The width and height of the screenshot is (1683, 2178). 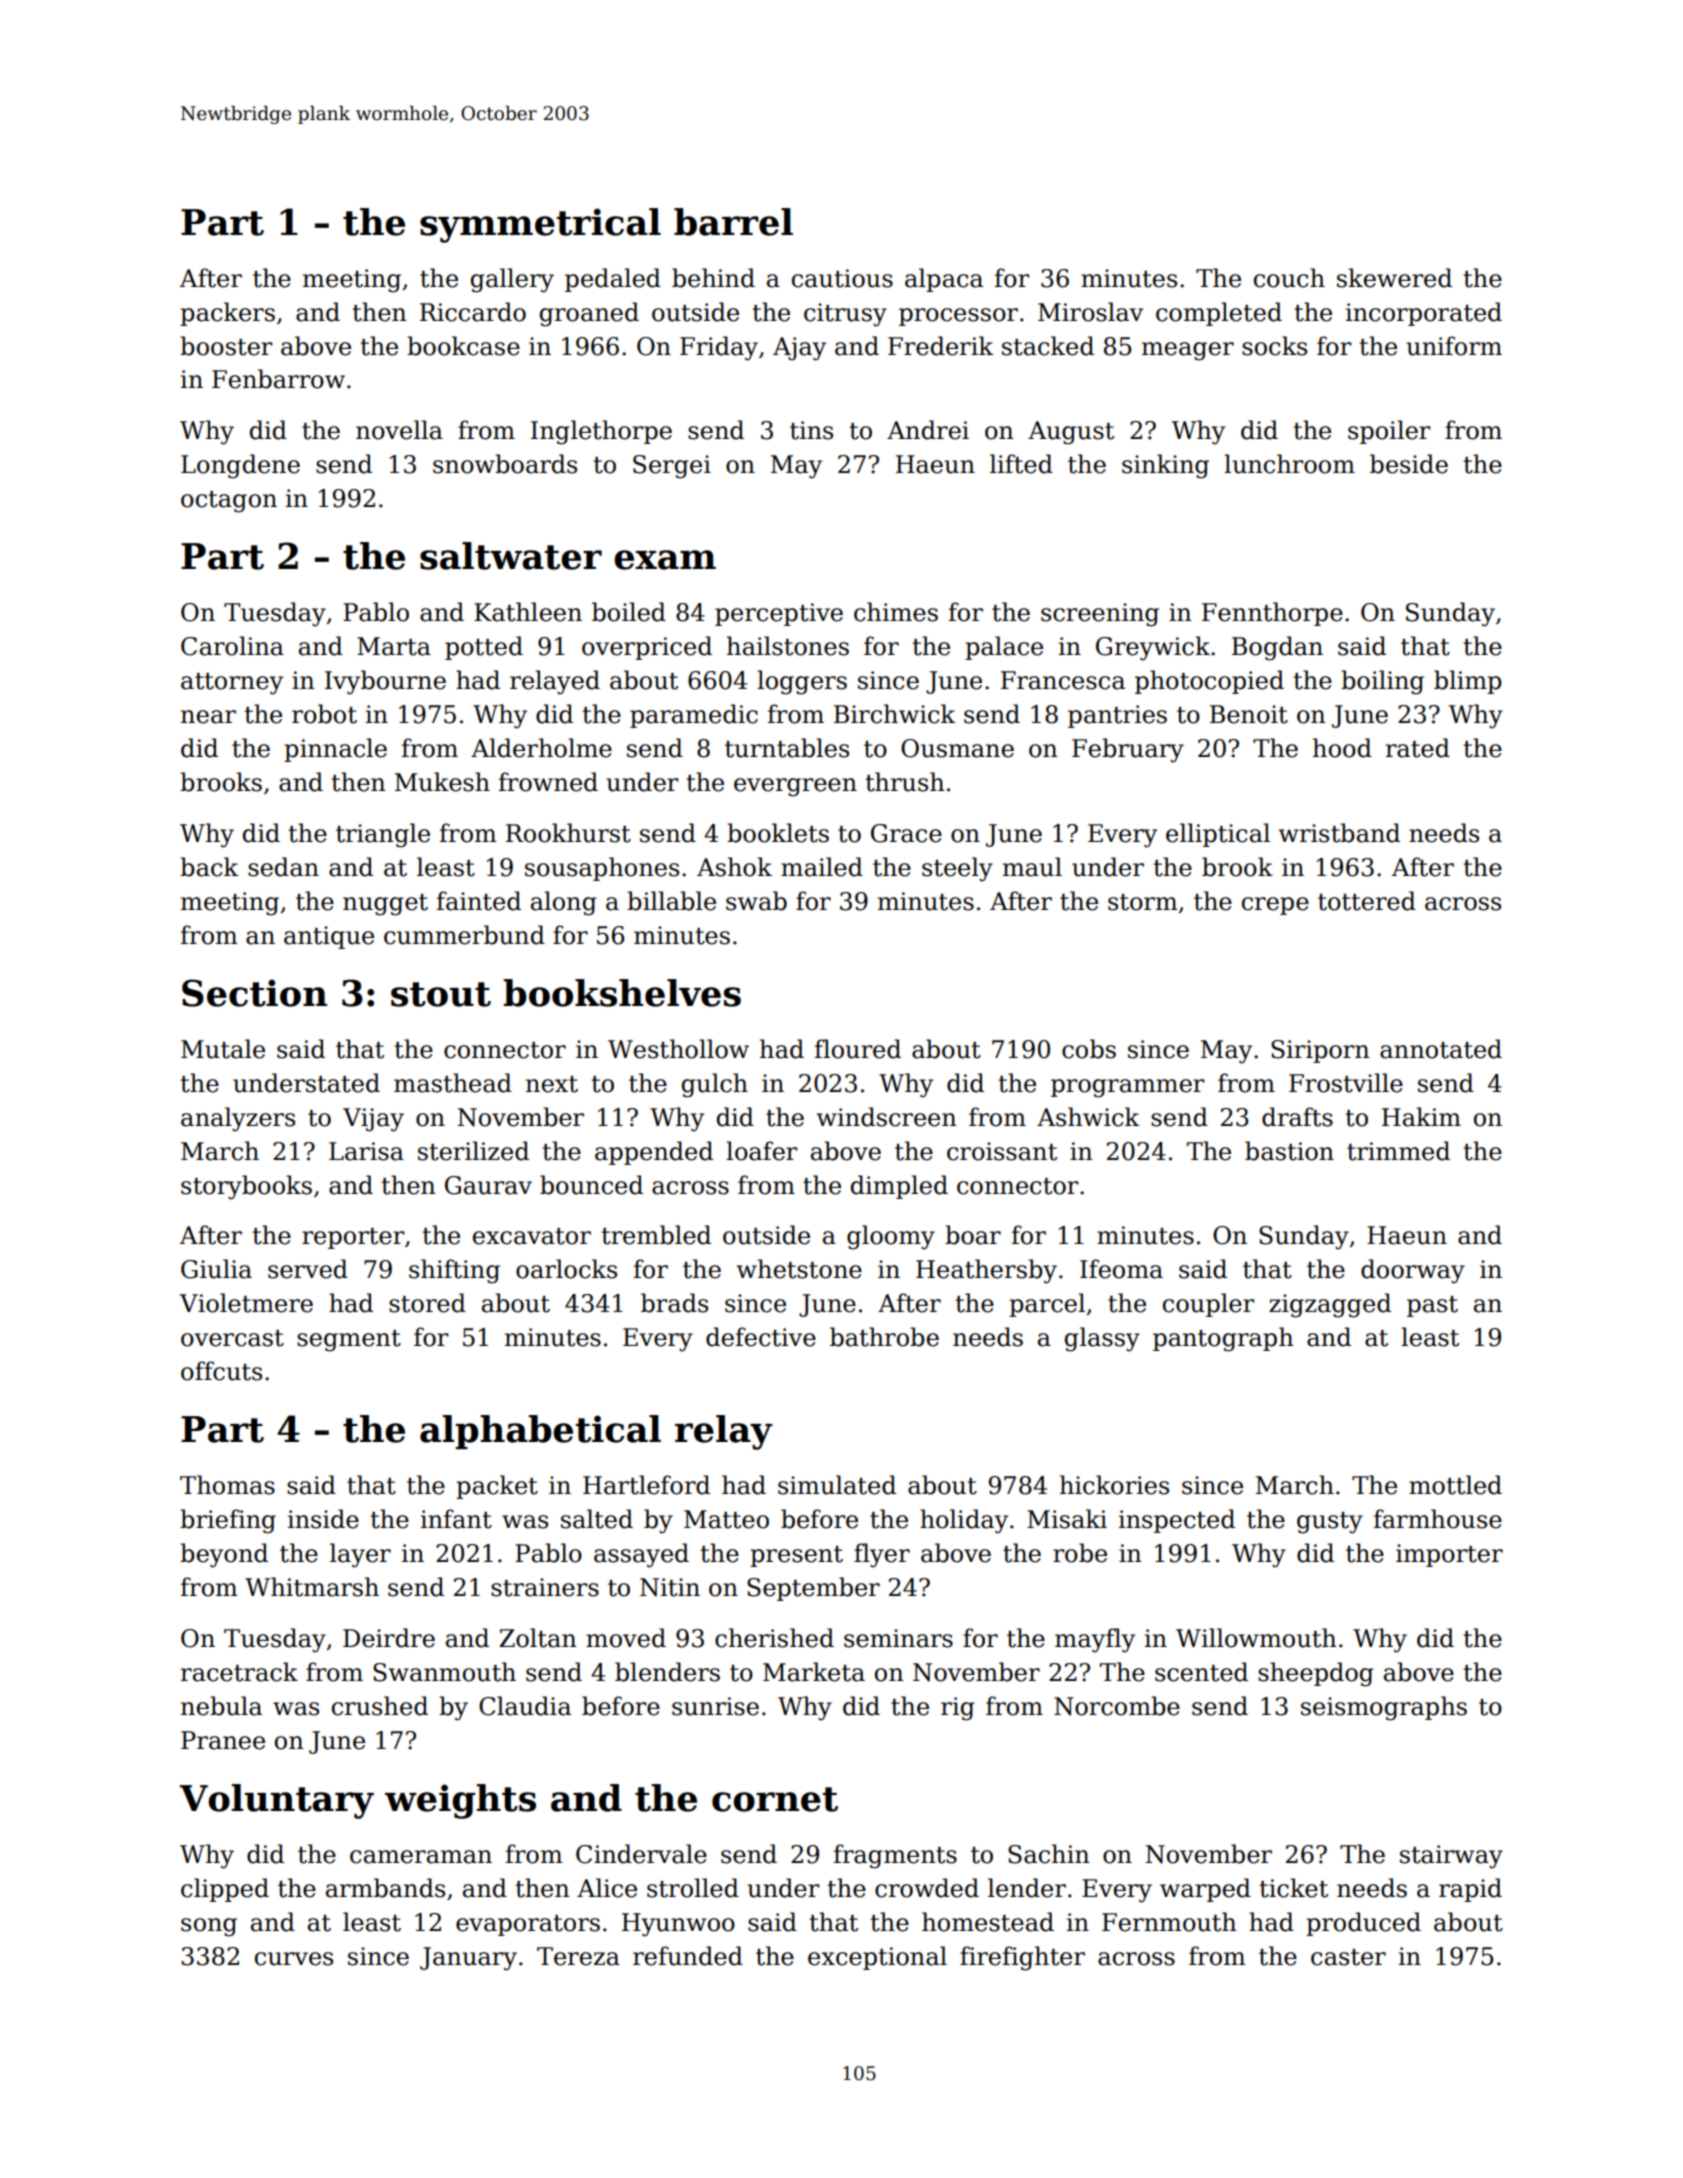 What do you see at coordinates (733, 222) in the screenshot?
I see `barrel` at bounding box center [733, 222].
